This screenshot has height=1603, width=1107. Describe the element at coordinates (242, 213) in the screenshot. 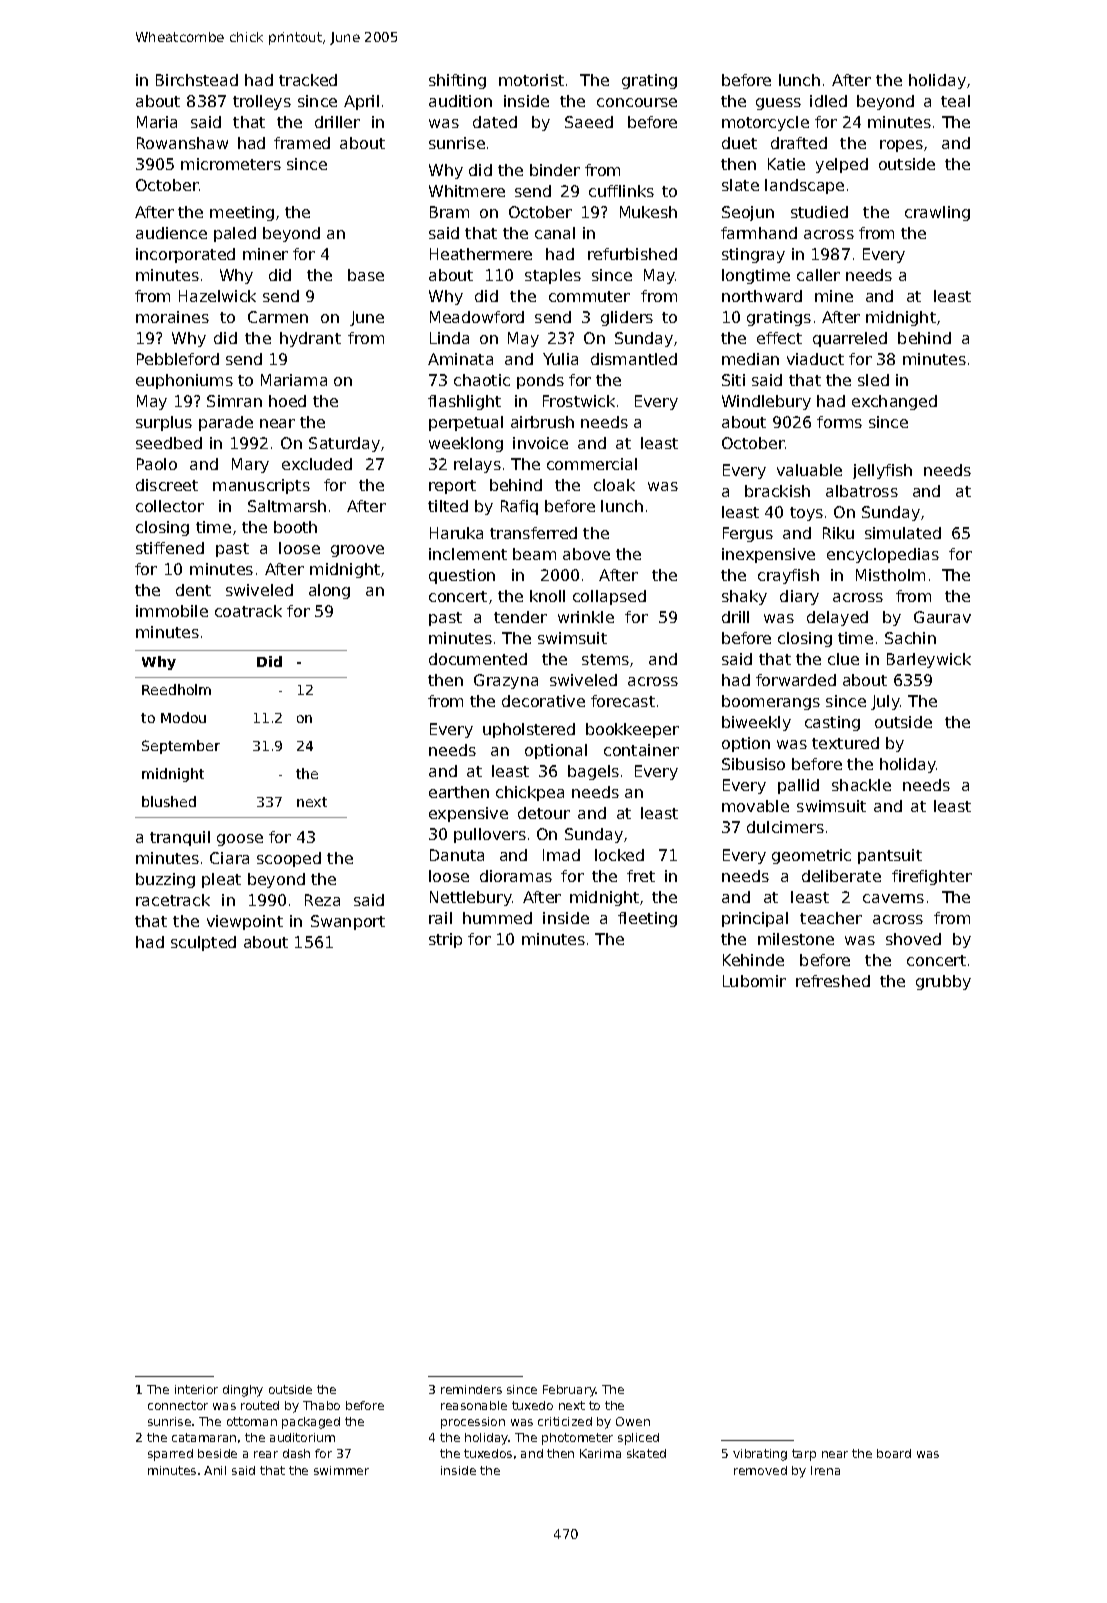

I see `meeting` at that location.
